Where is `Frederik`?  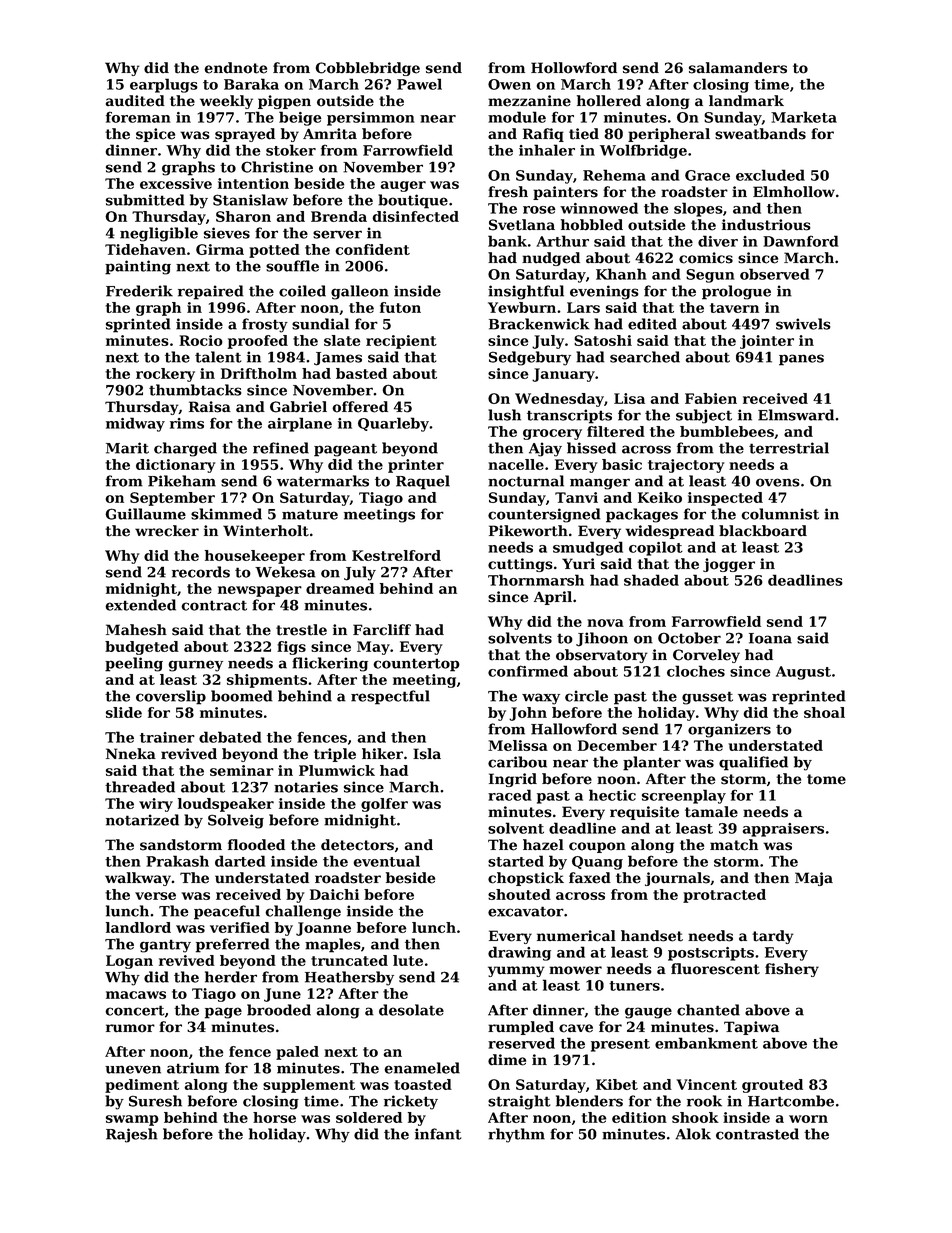 Frederik is located at coordinates (139, 291).
